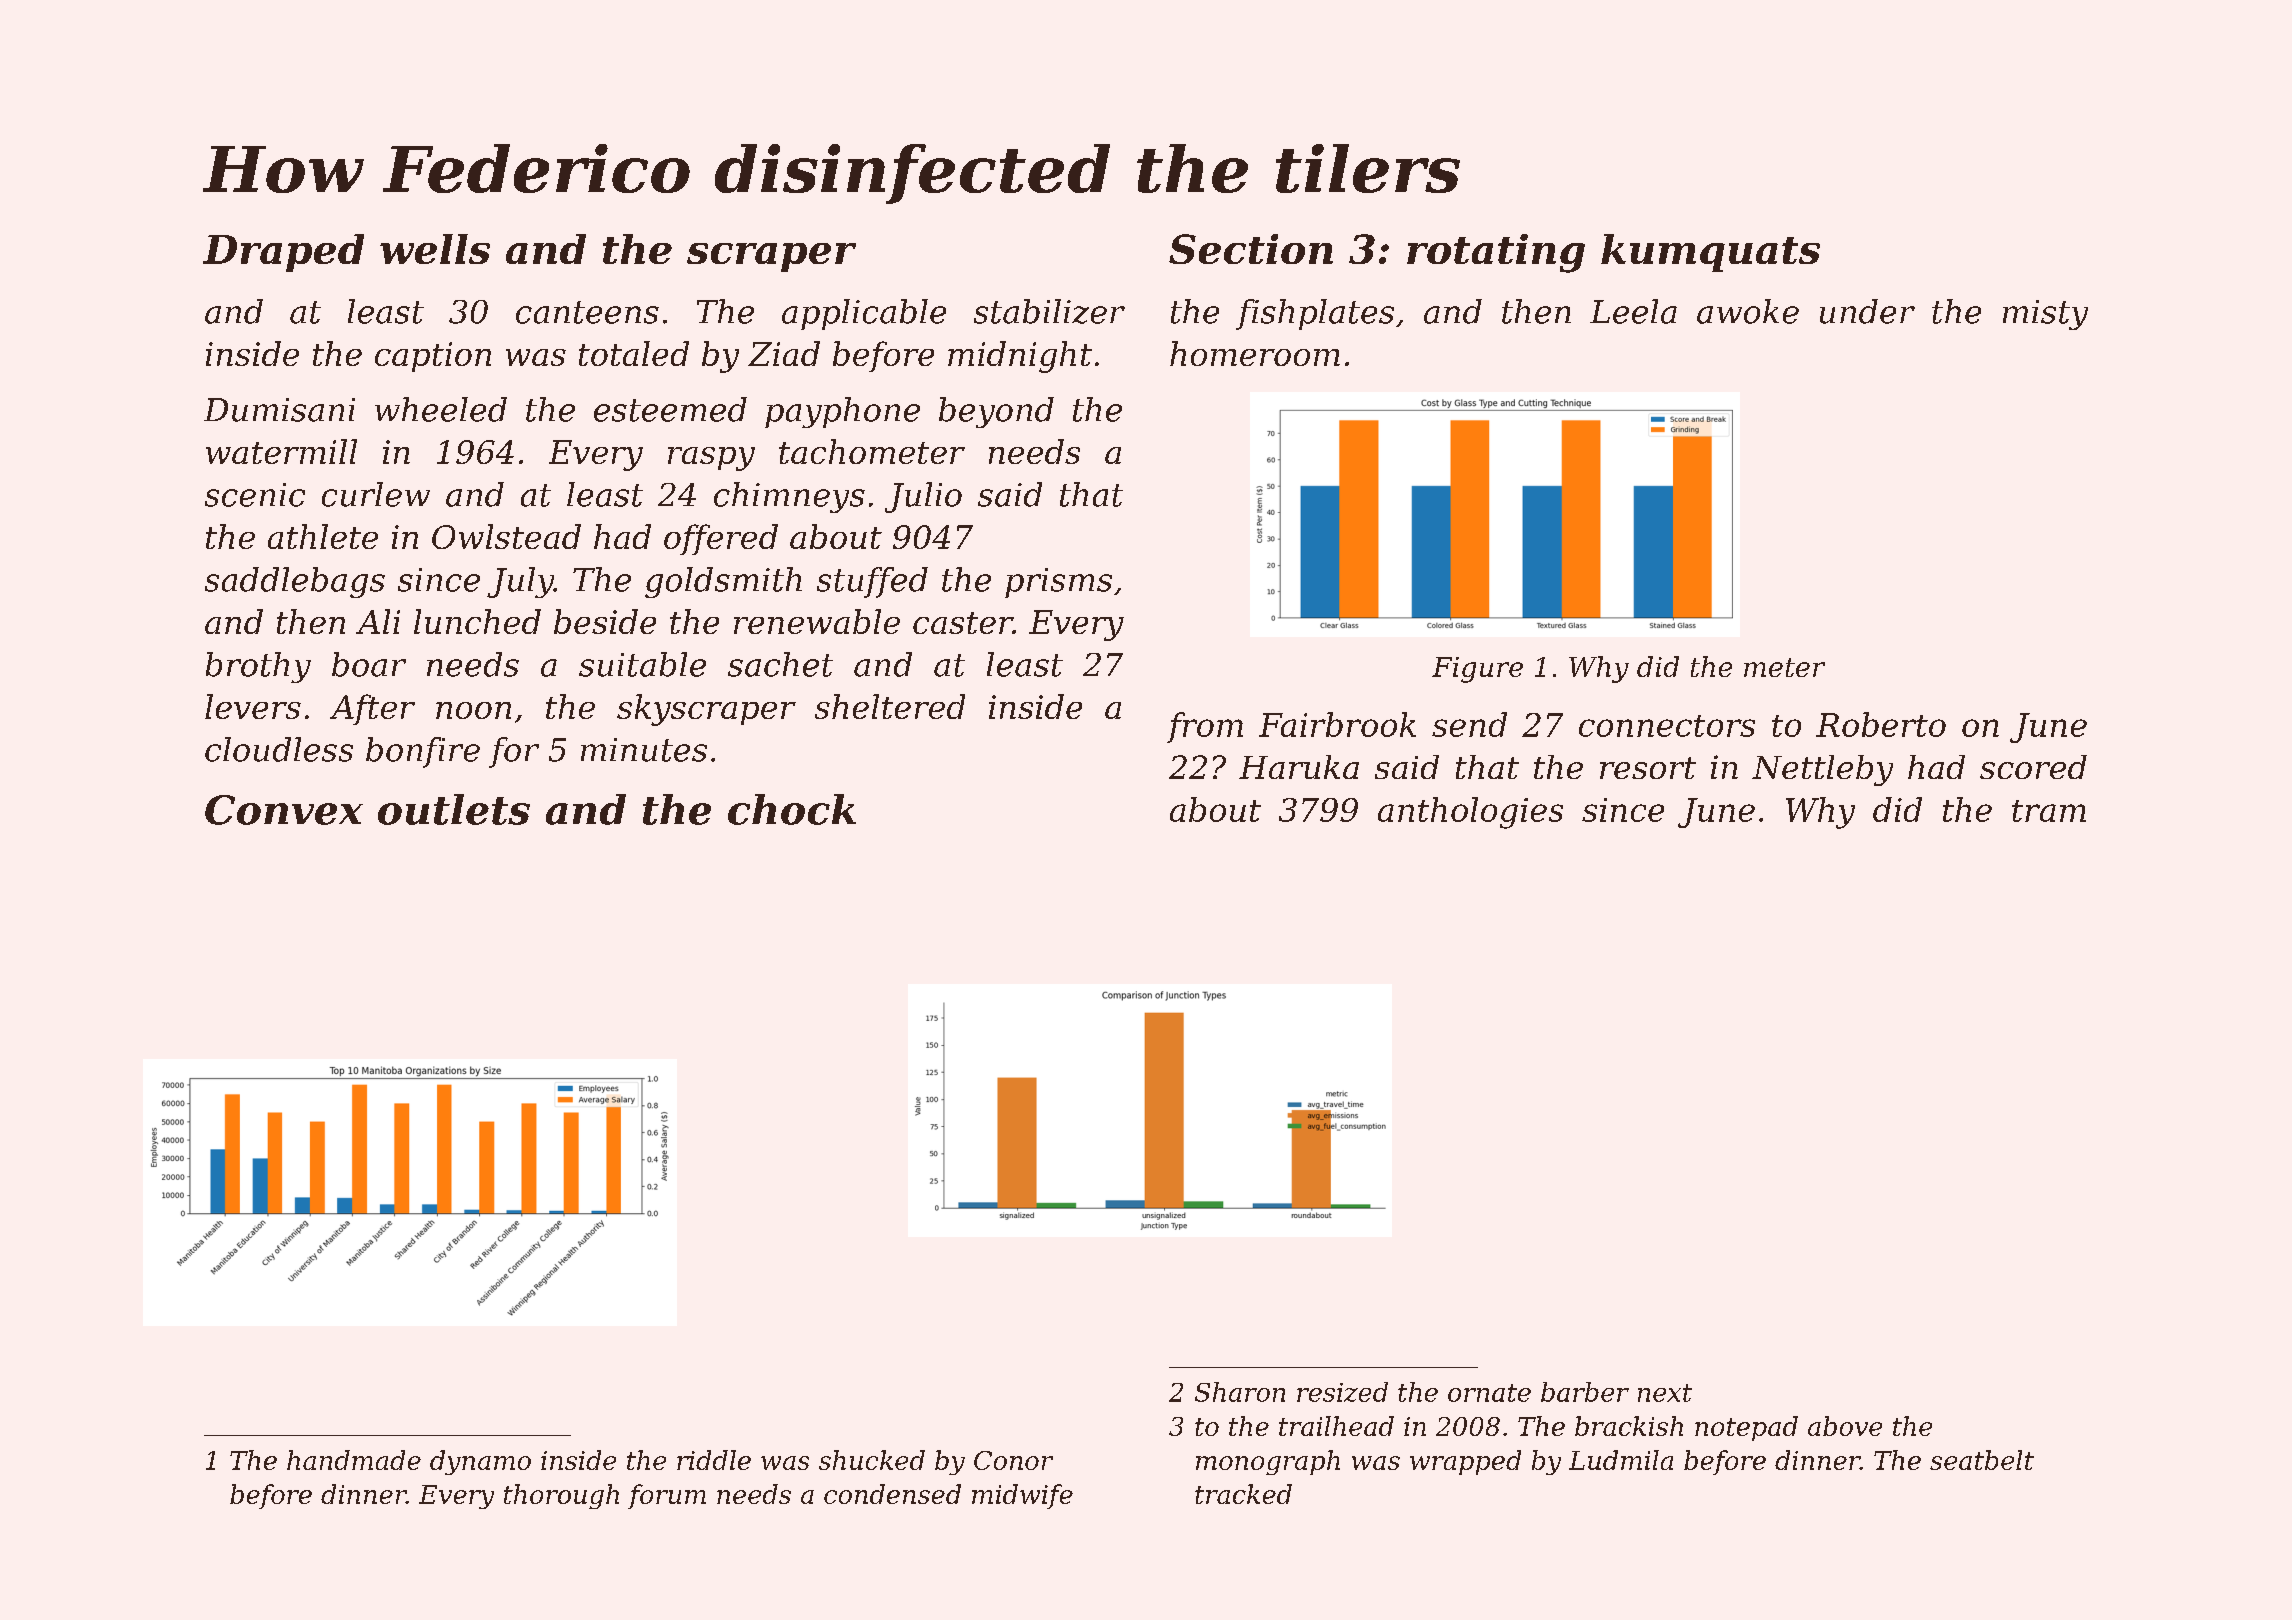 The width and height of the screenshot is (2292, 1620). What do you see at coordinates (1867, 311) in the screenshot?
I see `under` at bounding box center [1867, 311].
